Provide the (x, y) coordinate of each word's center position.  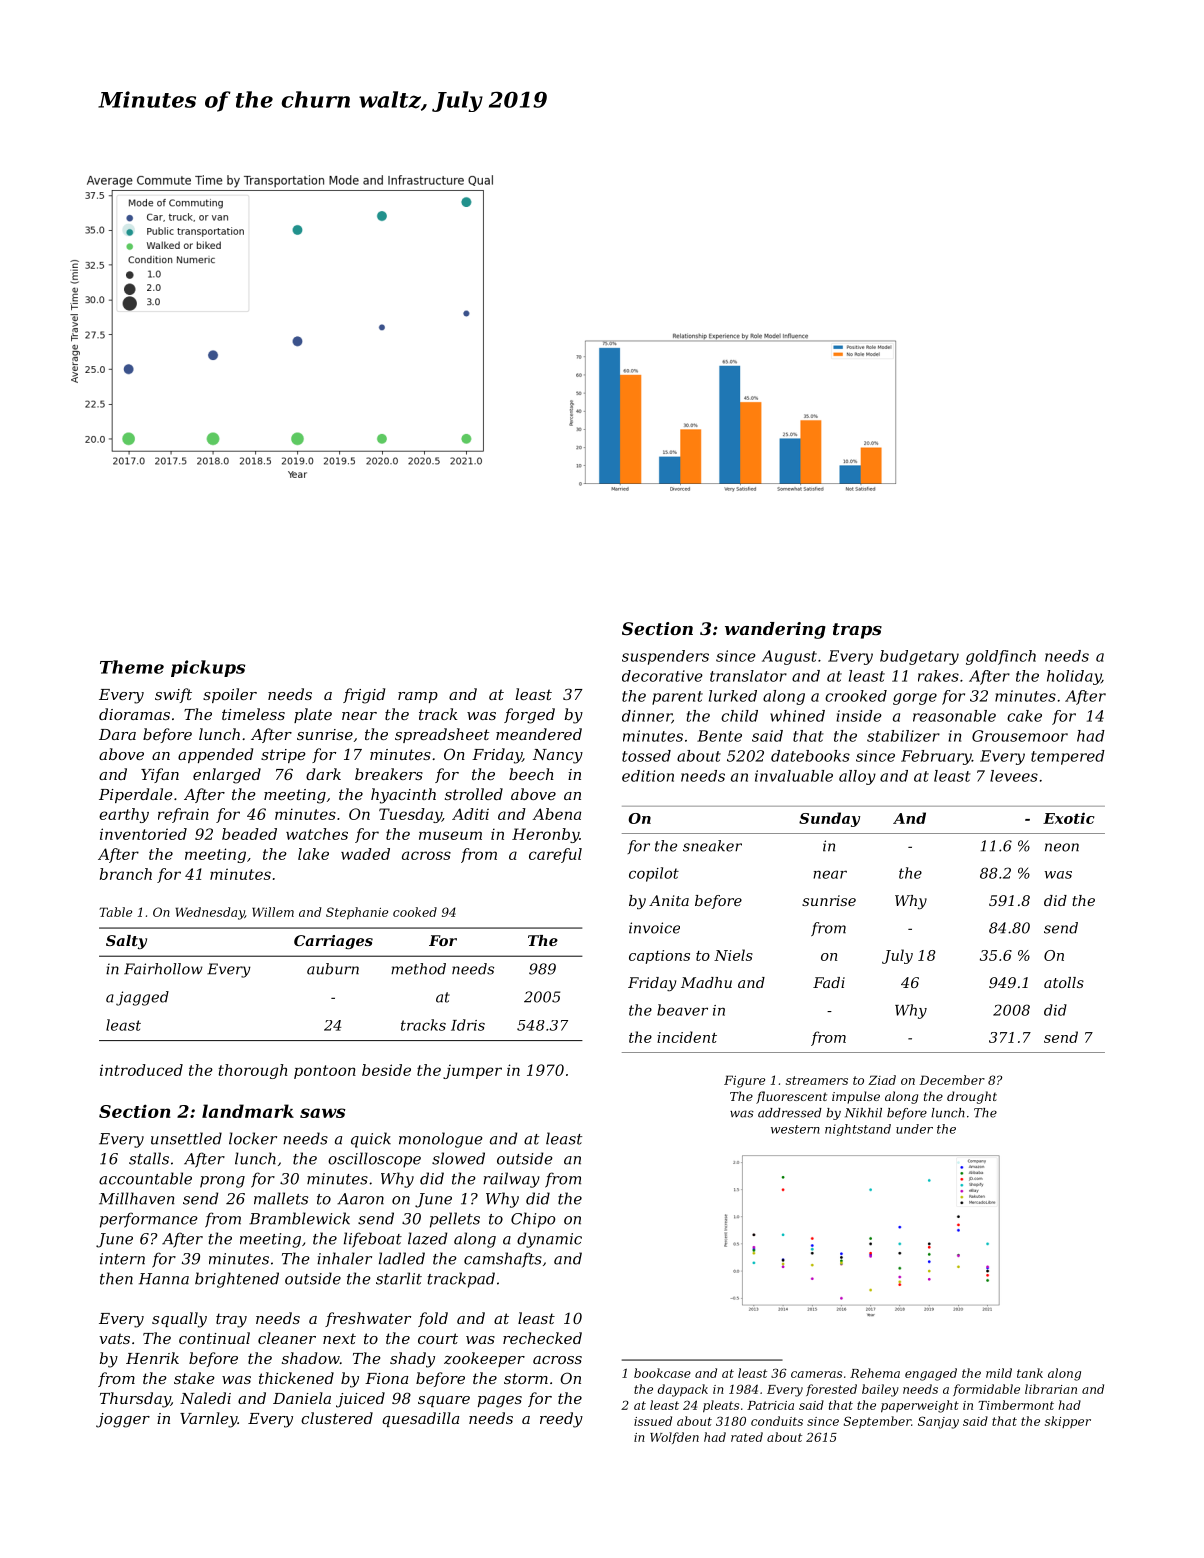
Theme (132, 667)
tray (231, 1320)
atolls (1064, 982)
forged (529, 716)
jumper (472, 1072)
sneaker (712, 846)
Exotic (1068, 818)
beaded (249, 834)
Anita (669, 900)
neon (1062, 847)
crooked (856, 696)
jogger (123, 1420)
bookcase (662, 1373)
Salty (126, 942)
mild (999, 1373)
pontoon (325, 1072)
